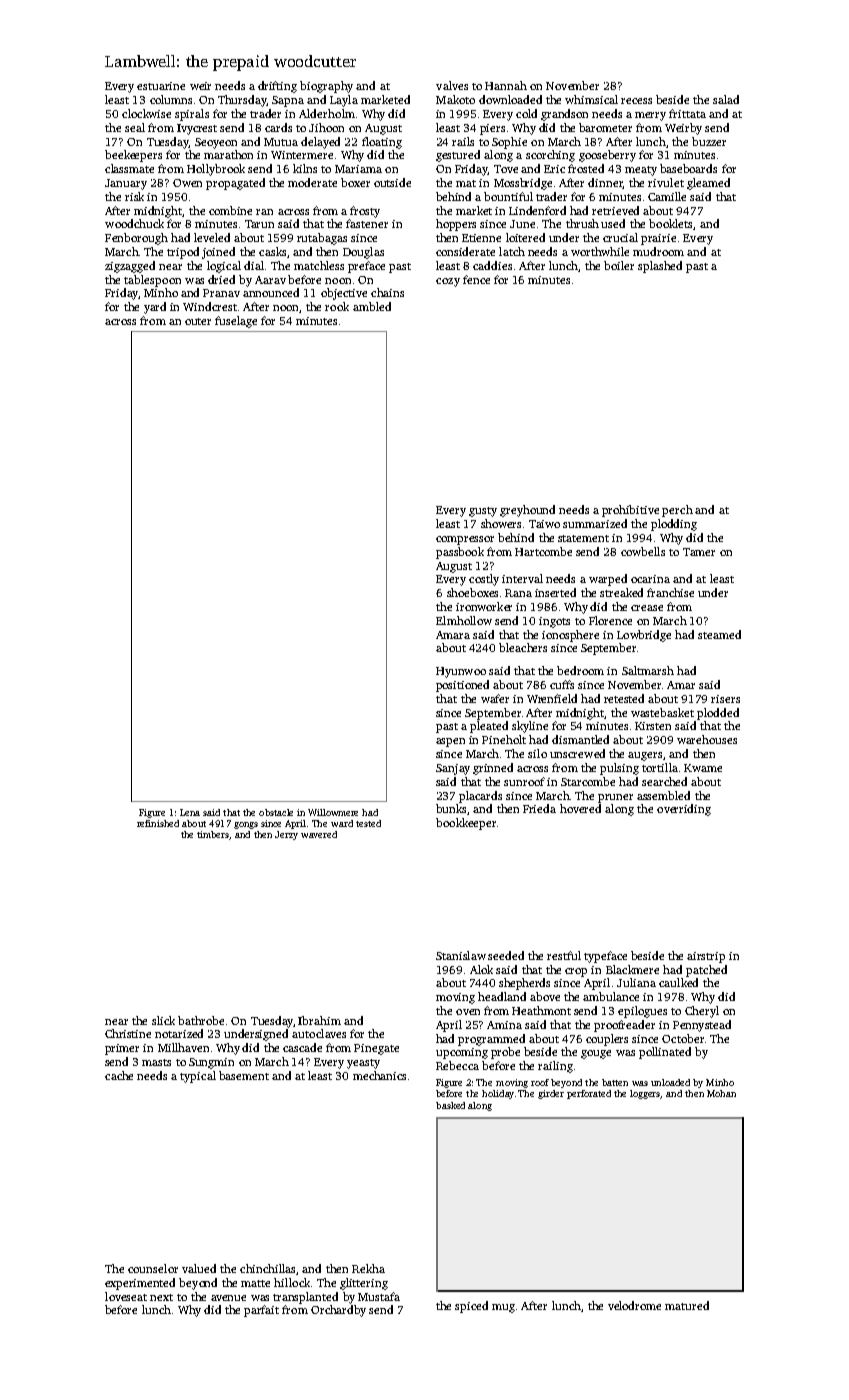  I want to click on frittata, so click(687, 113).
